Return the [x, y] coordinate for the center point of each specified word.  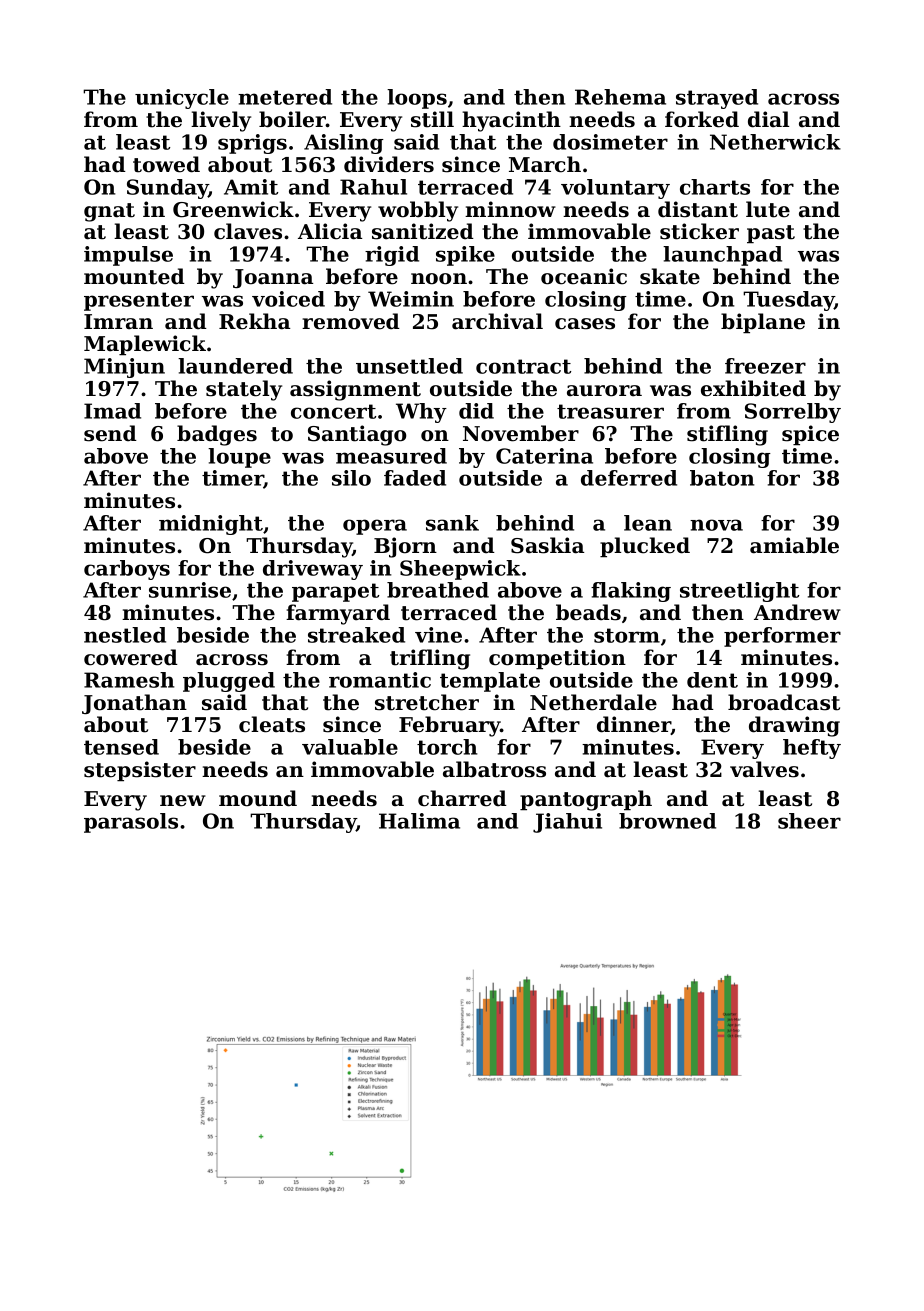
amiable [794, 545]
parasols [131, 823]
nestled [125, 635]
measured [391, 456]
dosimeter [610, 142]
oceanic [584, 276]
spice [810, 435]
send [110, 433]
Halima [419, 821]
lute [768, 209]
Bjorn [405, 547]
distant [698, 209]
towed [166, 164]
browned [667, 821]
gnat [109, 212]
